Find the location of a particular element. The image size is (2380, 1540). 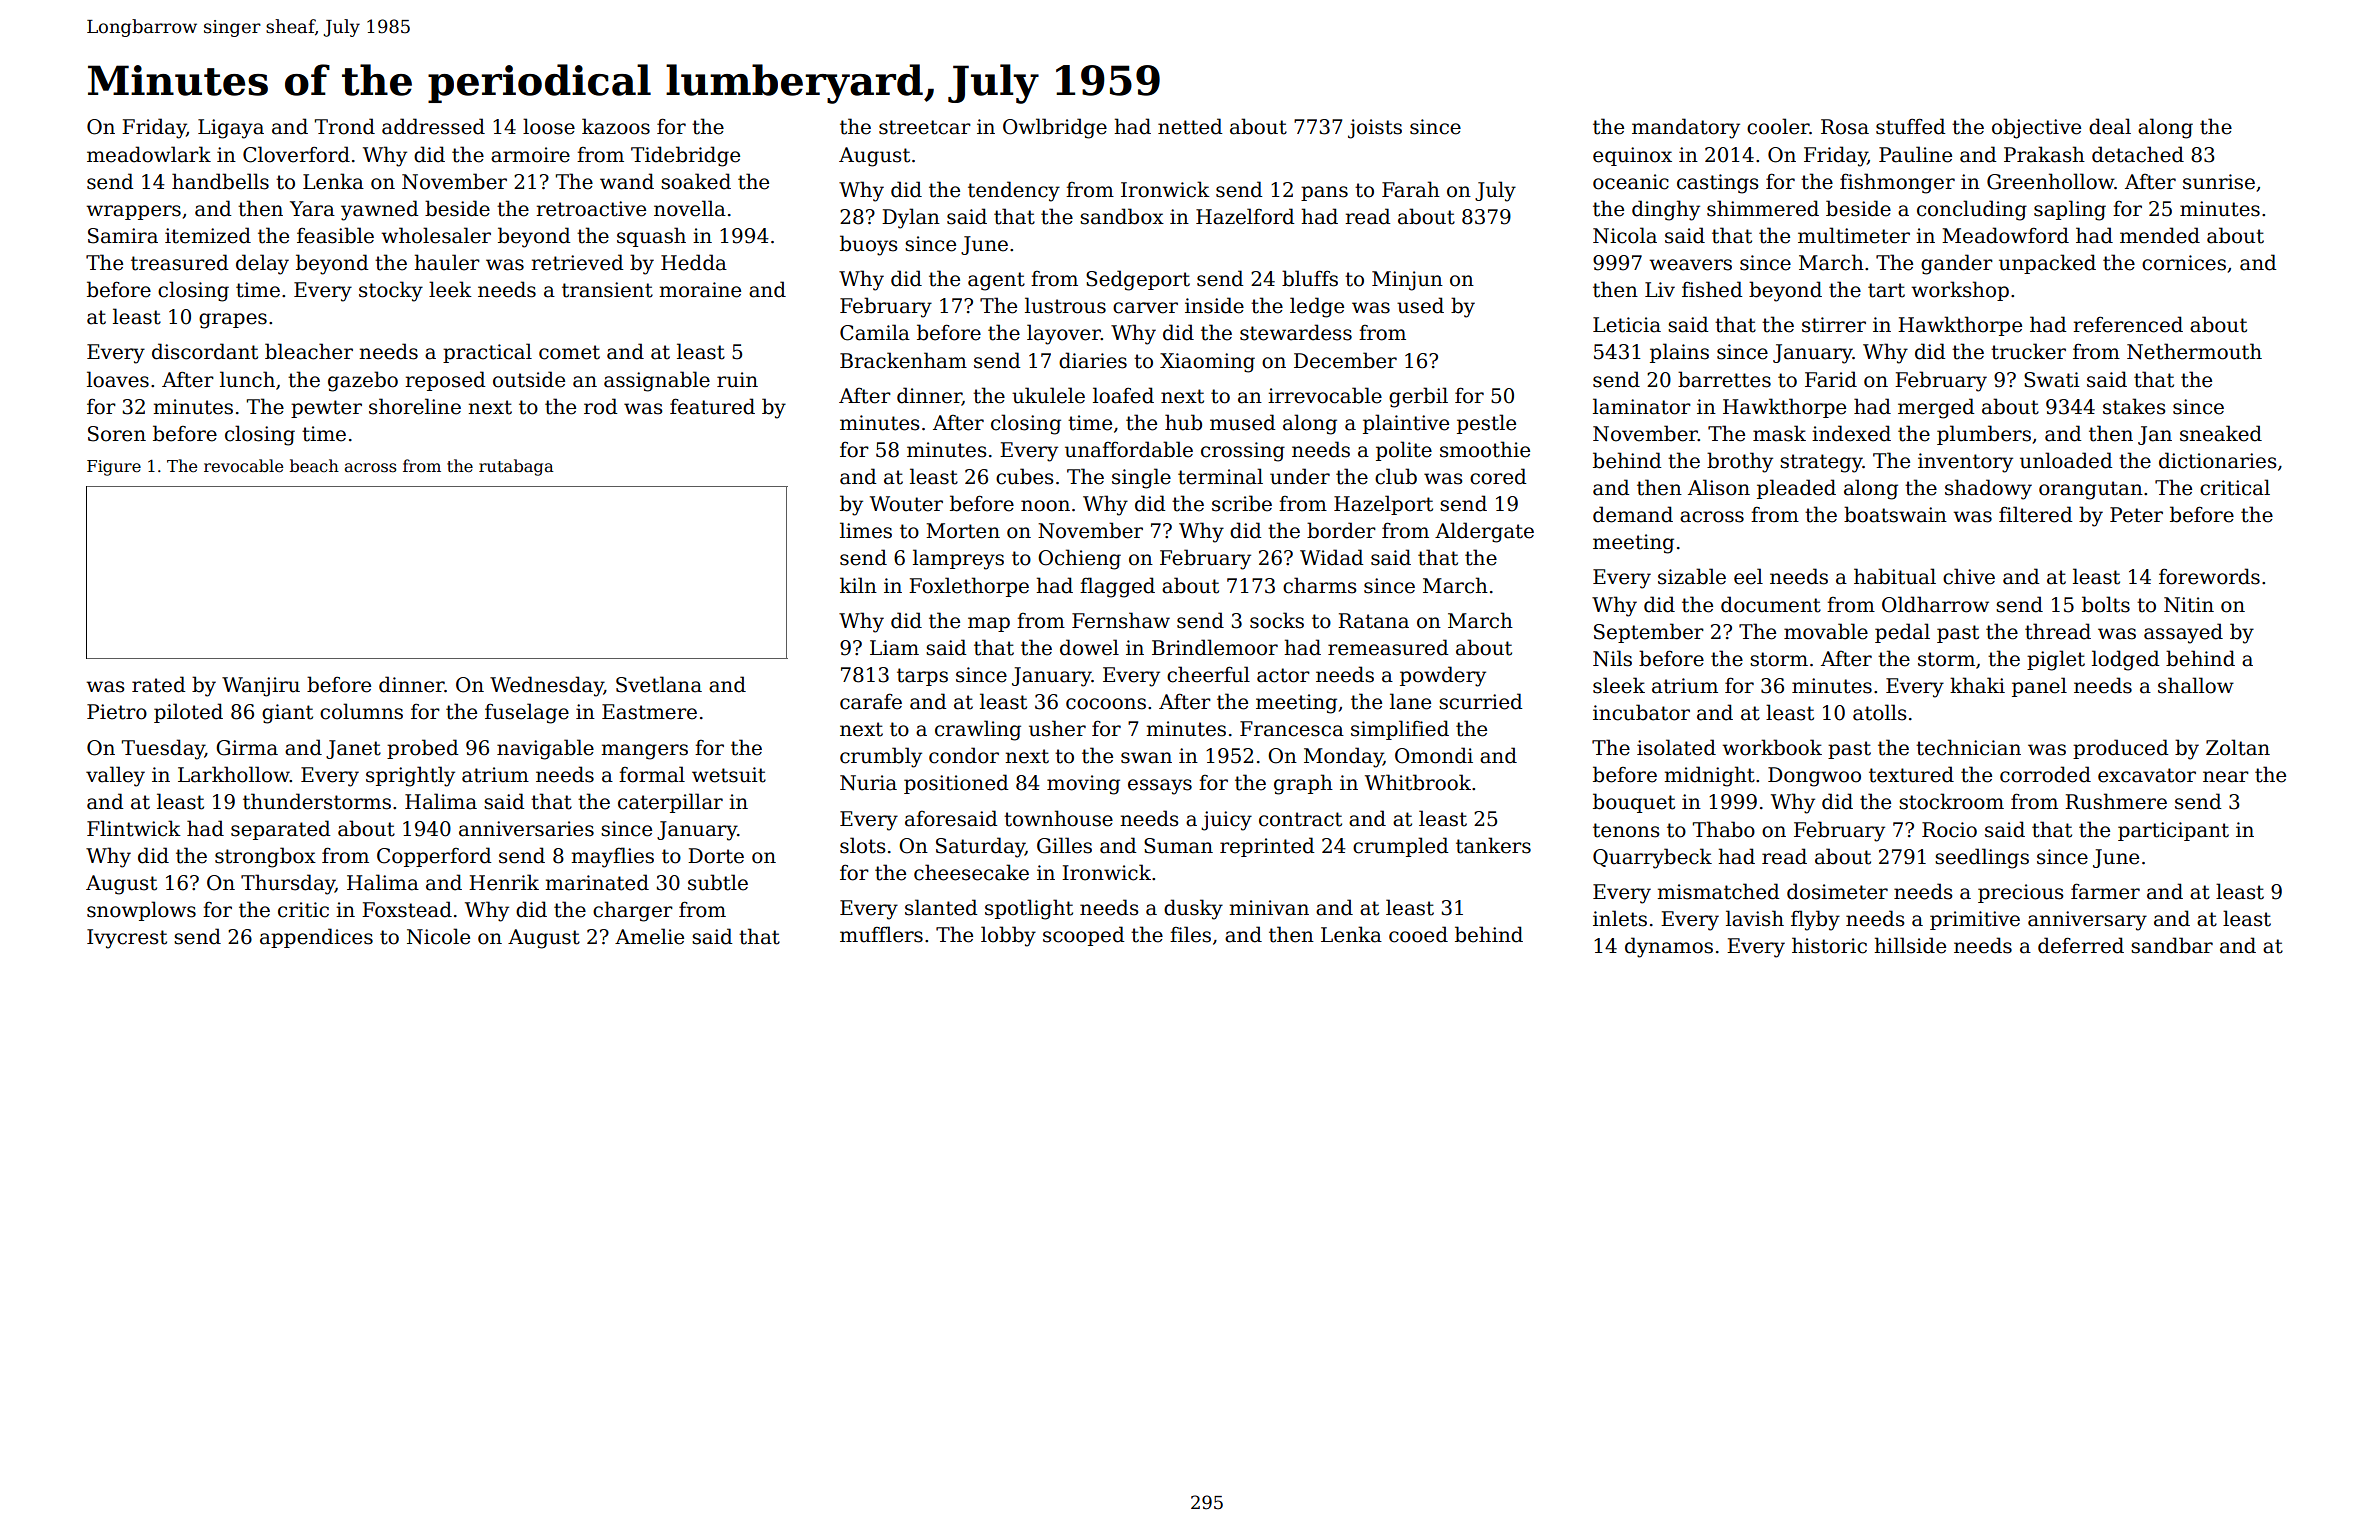

mismatched is located at coordinates (1718, 891).
